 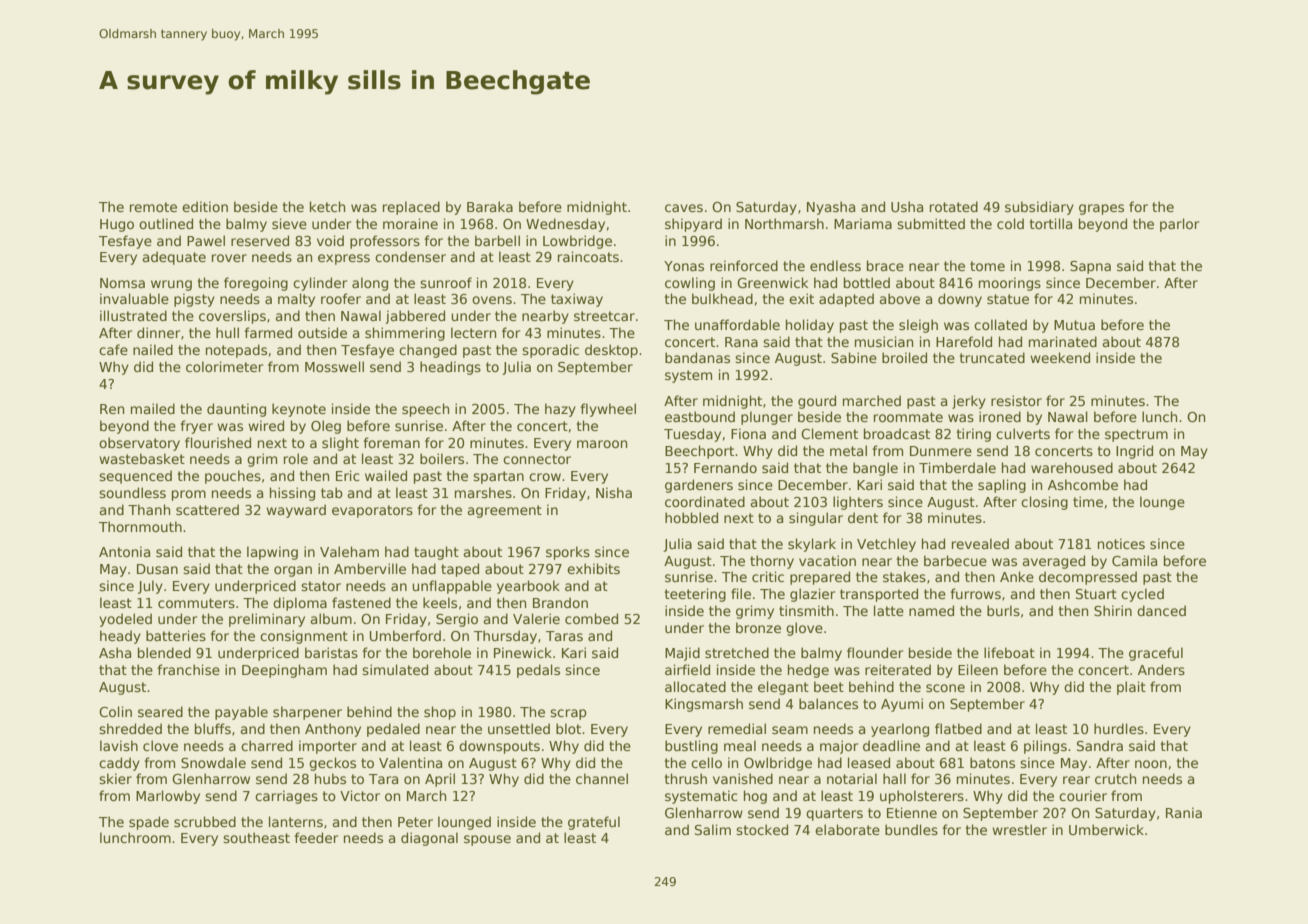 What do you see at coordinates (316, 837) in the screenshot?
I see `feeder` at bounding box center [316, 837].
